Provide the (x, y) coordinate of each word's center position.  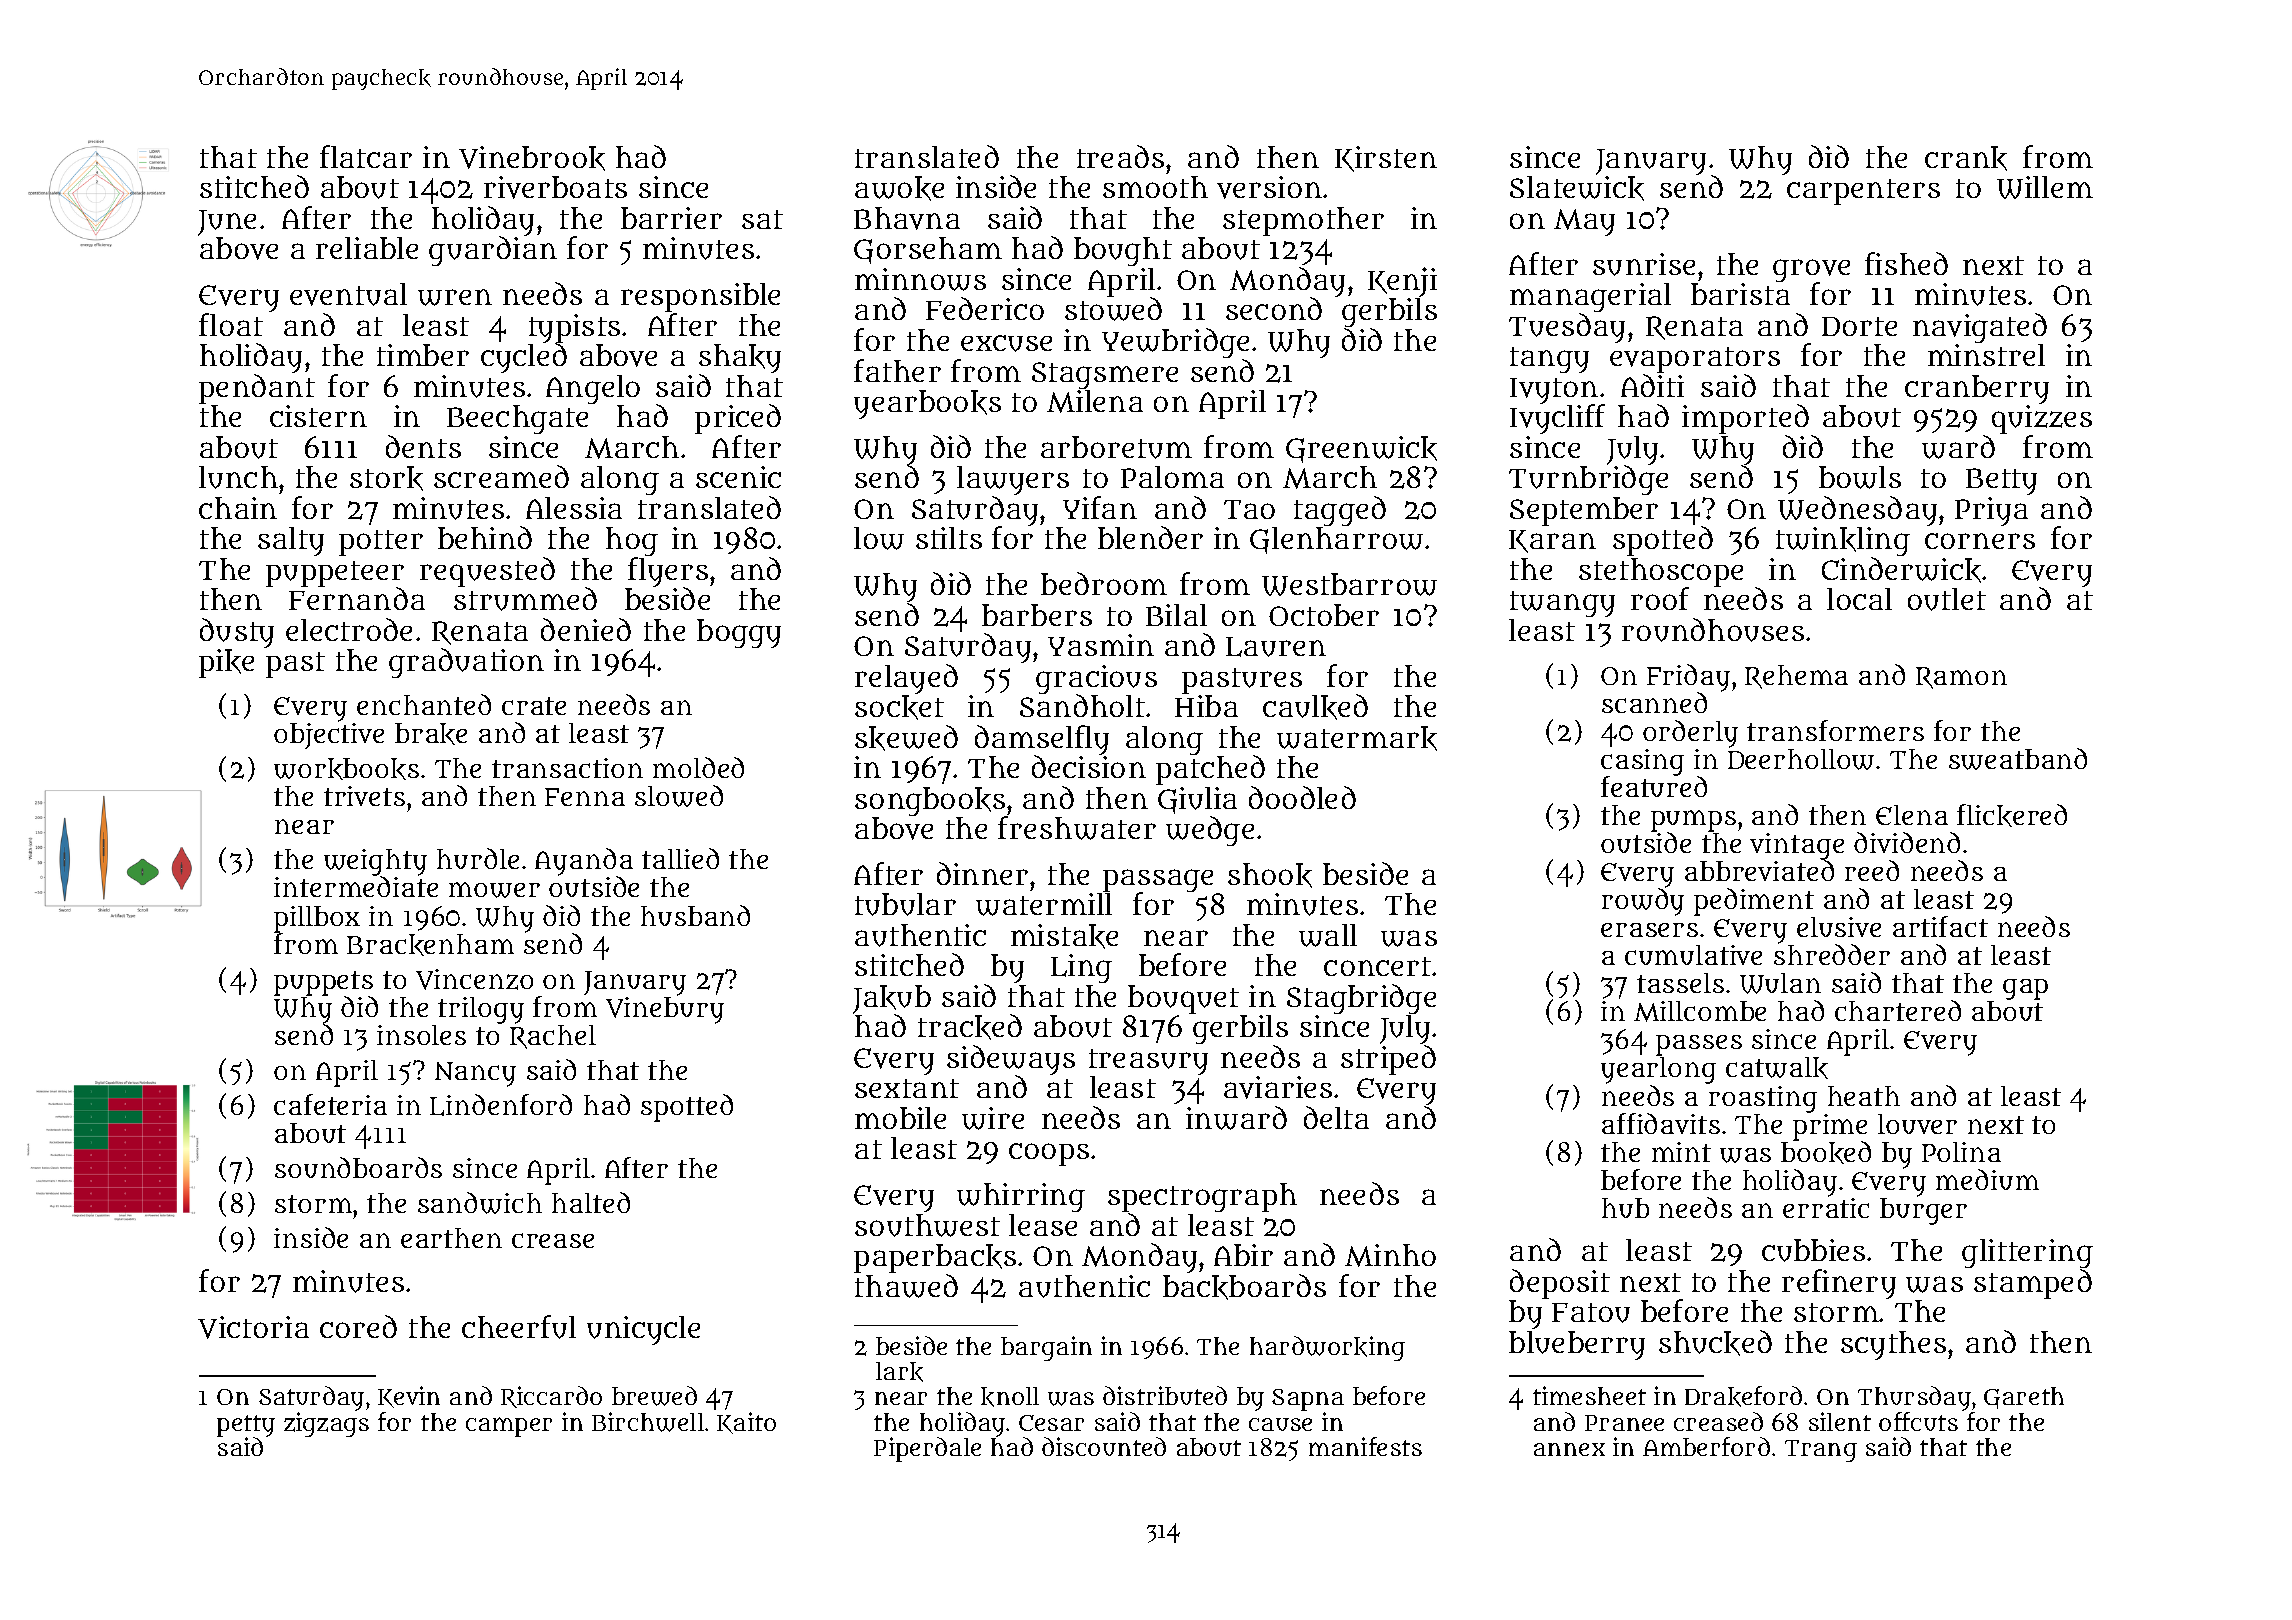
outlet (1947, 599)
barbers (1037, 615)
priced (738, 419)
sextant (907, 1088)
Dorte (1859, 326)
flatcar (366, 156)
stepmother (1303, 221)
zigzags (326, 1424)
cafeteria (330, 1104)
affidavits (1661, 1123)
